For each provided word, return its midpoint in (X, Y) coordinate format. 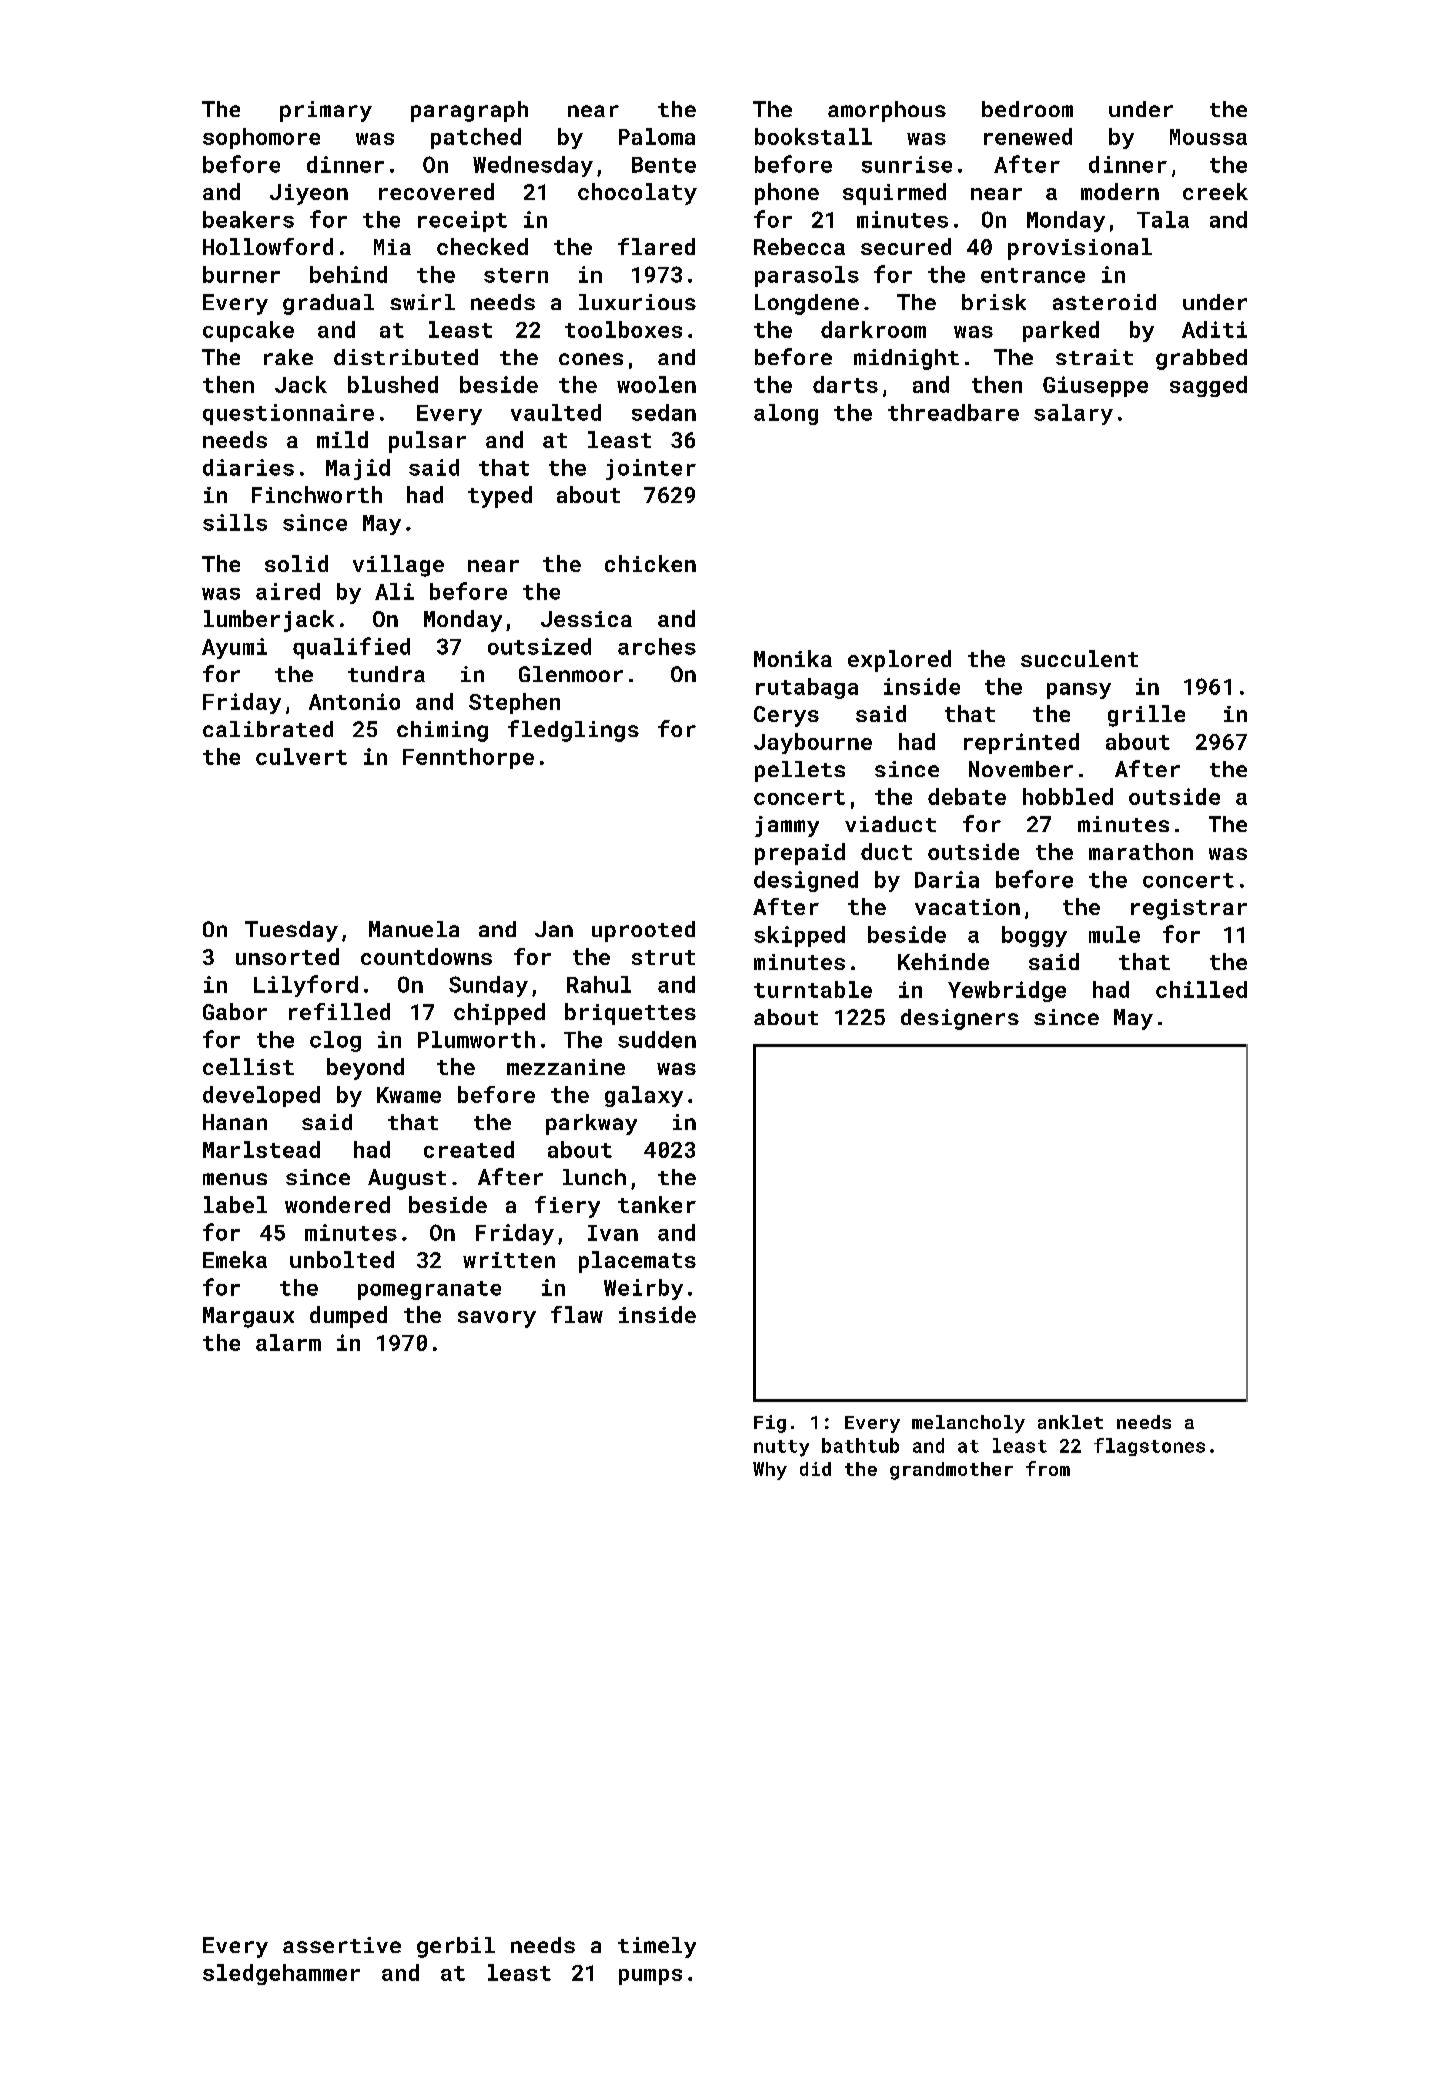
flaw (577, 1314)
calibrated (268, 729)
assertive (342, 1945)
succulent (1079, 658)
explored (899, 661)
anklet (1070, 1422)
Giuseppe (1095, 386)
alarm (288, 1342)
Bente (664, 165)
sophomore (261, 138)
